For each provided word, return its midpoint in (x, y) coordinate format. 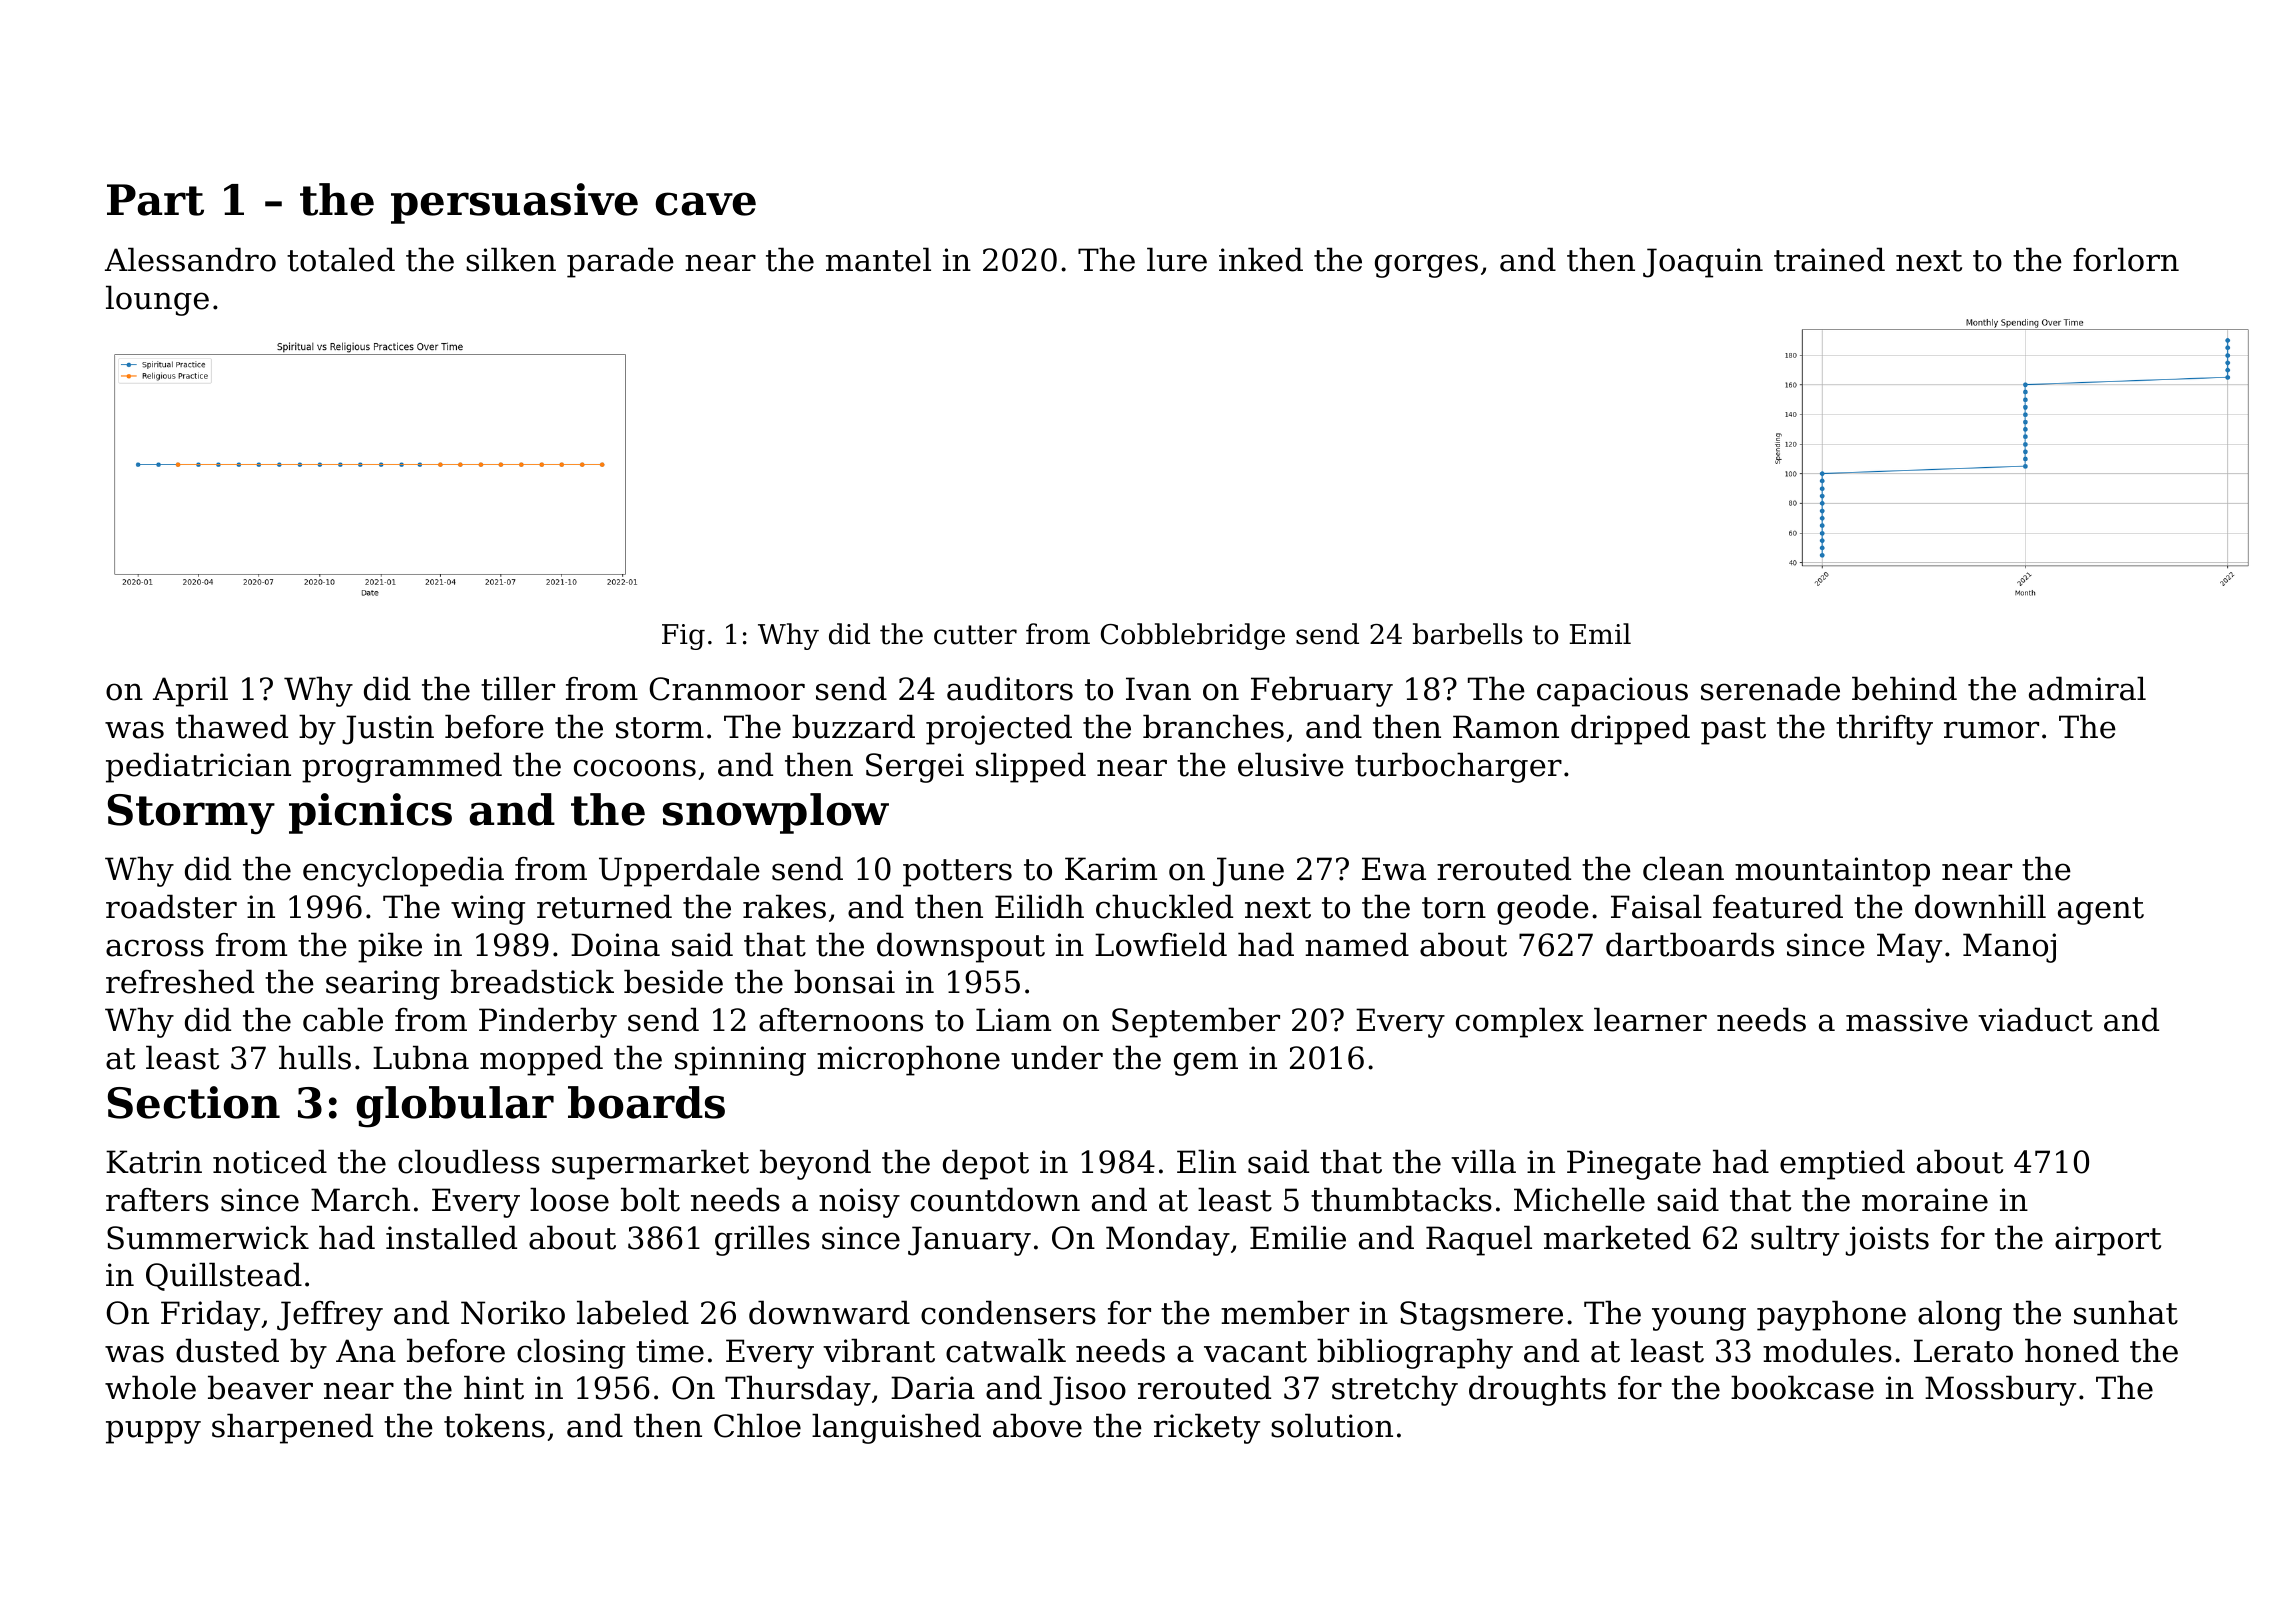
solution (1332, 1425)
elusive (1291, 764)
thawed (232, 726)
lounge (157, 300)
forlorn (2126, 259)
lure (1177, 259)
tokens (494, 1425)
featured (1778, 906)
